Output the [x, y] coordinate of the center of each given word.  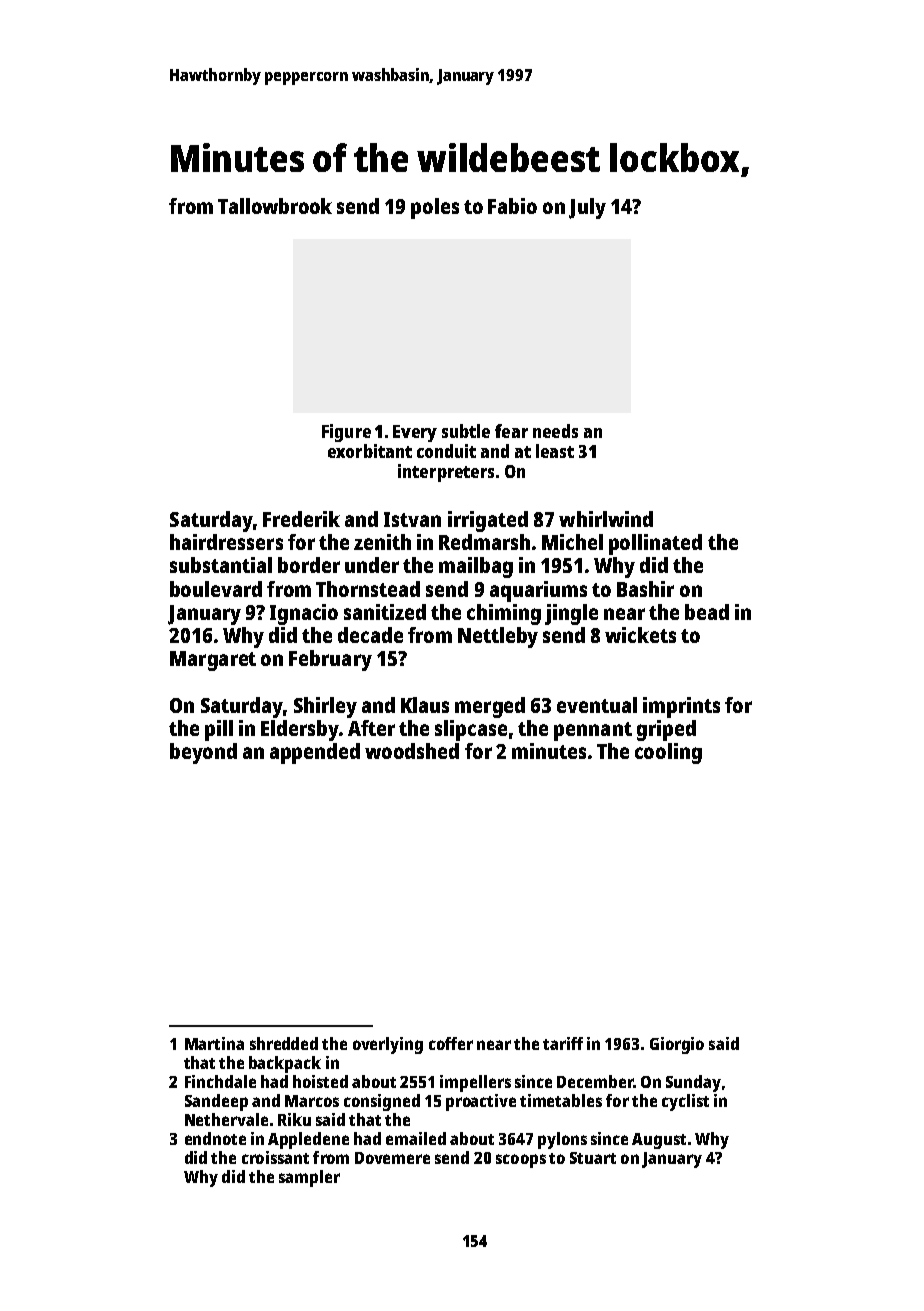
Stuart [593, 1158]
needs [555, 431]
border [309, 565]
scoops [521, 1161]
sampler [309, 1178]
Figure [346, 433]
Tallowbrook [275, 206]
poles [435, 208]
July [587, 208]
